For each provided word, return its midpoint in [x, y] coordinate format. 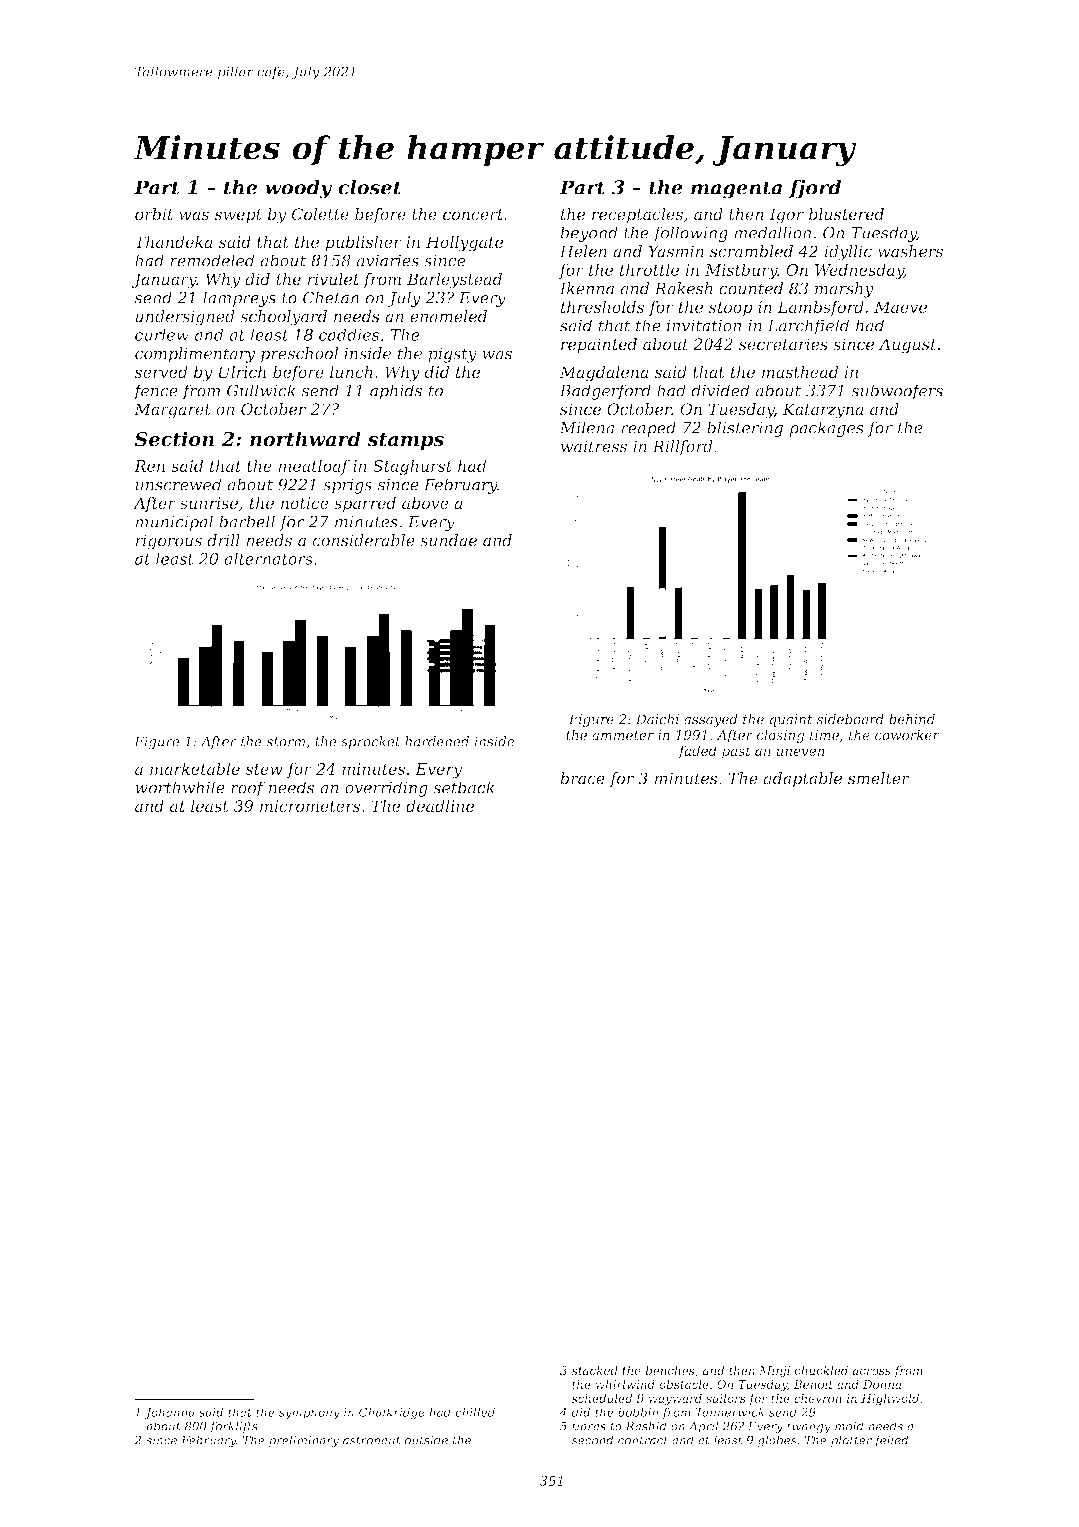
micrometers [310, 806]
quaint [791, 720]
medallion [772, 232]
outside [426, 1440]
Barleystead [454, 281]
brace [582, 778]
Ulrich [242, 372]
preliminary [304, 1441]
